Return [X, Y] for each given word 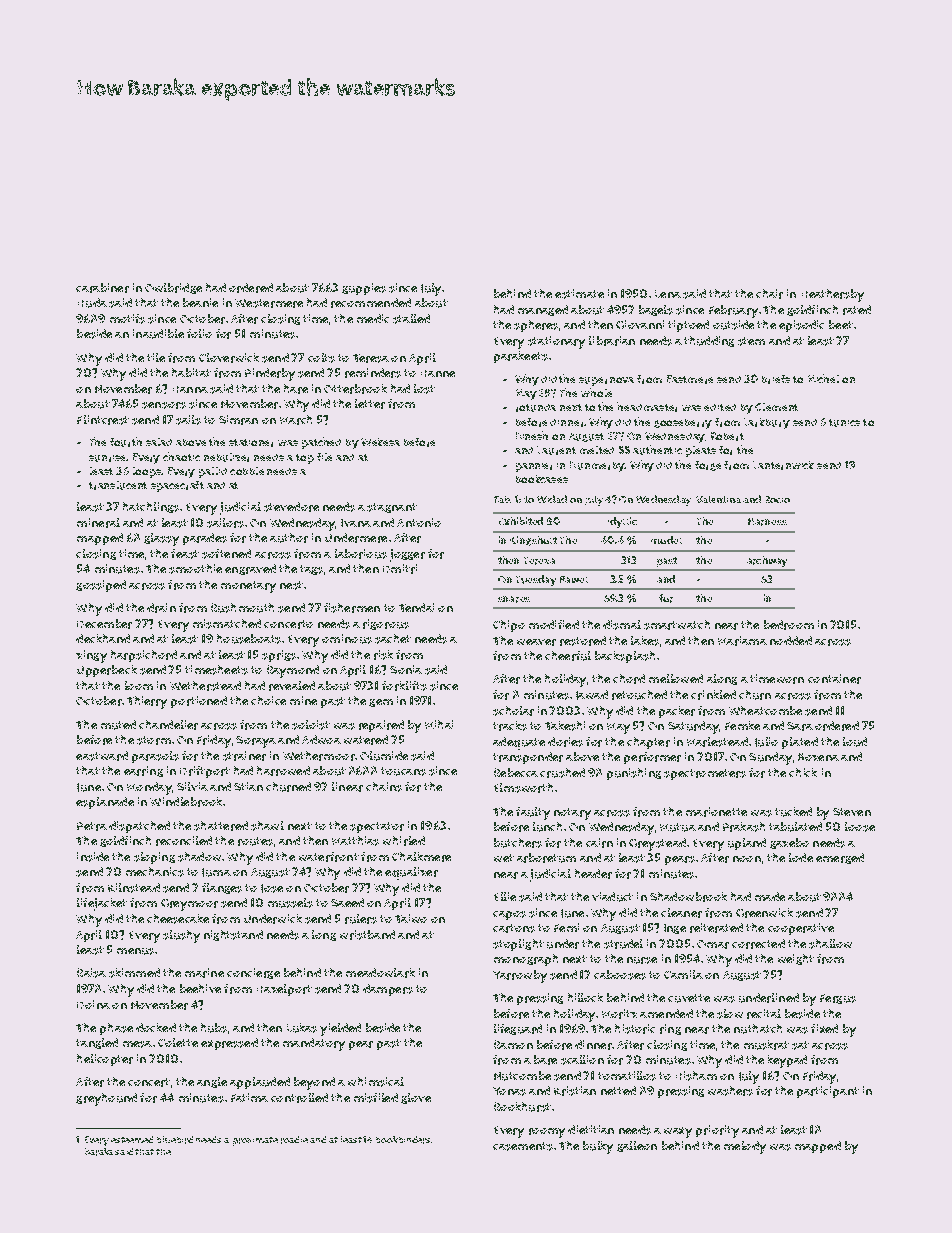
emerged [840, 858]
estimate [579, 294]
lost [424, 389]
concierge [253, 973]
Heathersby [833, 295]
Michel [823, 378]
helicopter [105, 1060]
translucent [118, 485]
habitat [191, 372]
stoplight [518, 945]
